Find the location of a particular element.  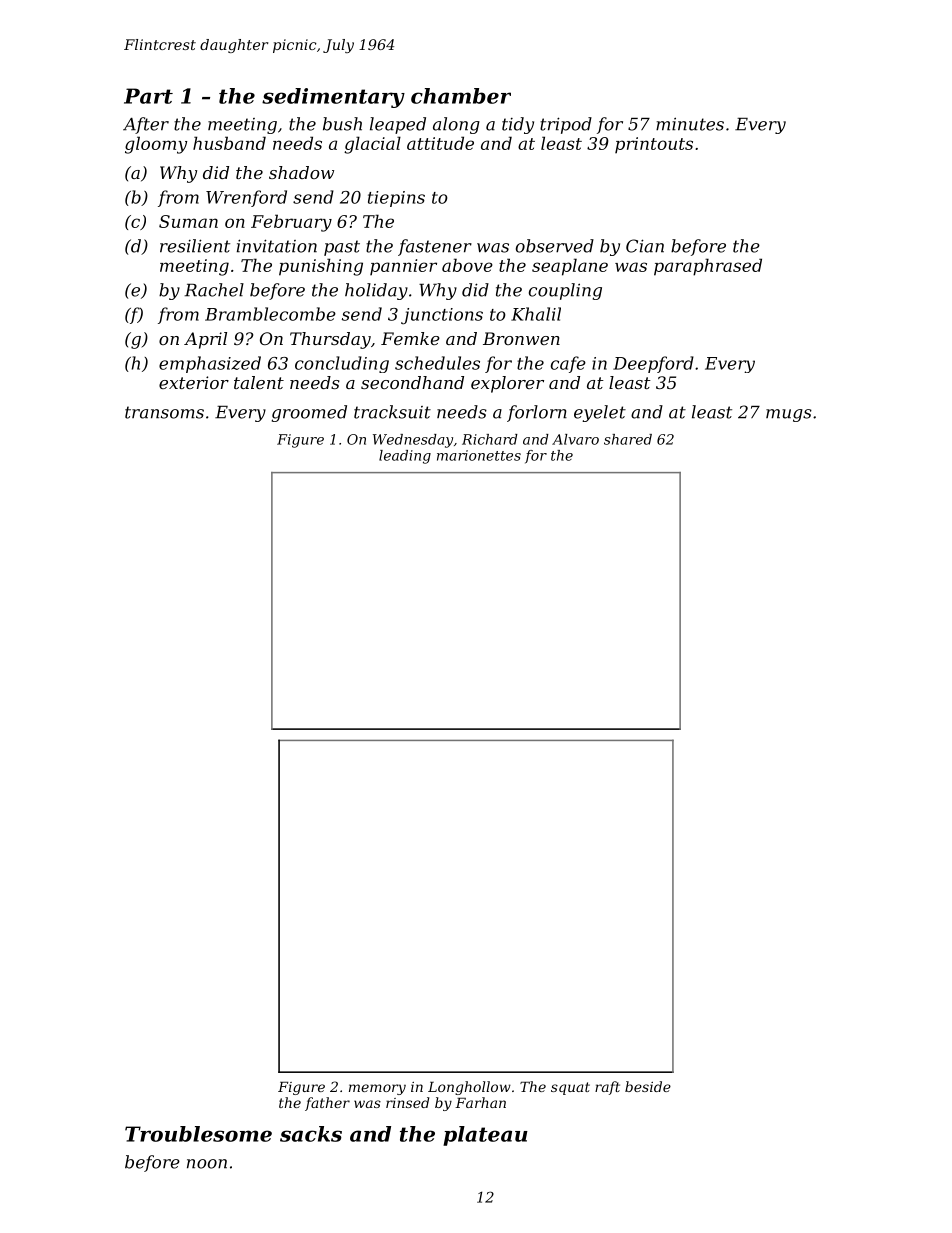

paraphrased is located at coordinates (708, 267).
